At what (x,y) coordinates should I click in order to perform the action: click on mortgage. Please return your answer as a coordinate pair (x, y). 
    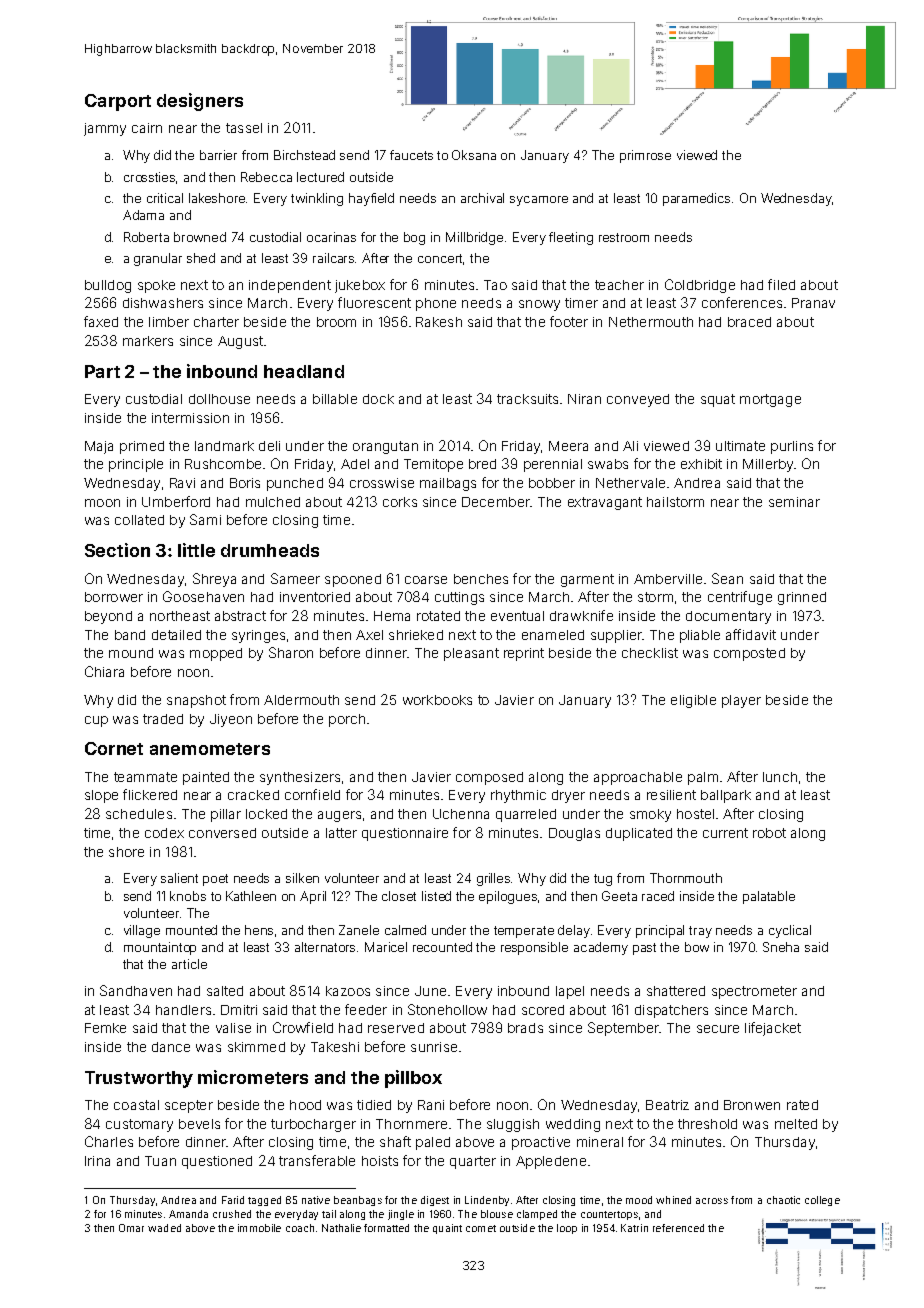
    Looking at the image, I should click on (770, 400).
